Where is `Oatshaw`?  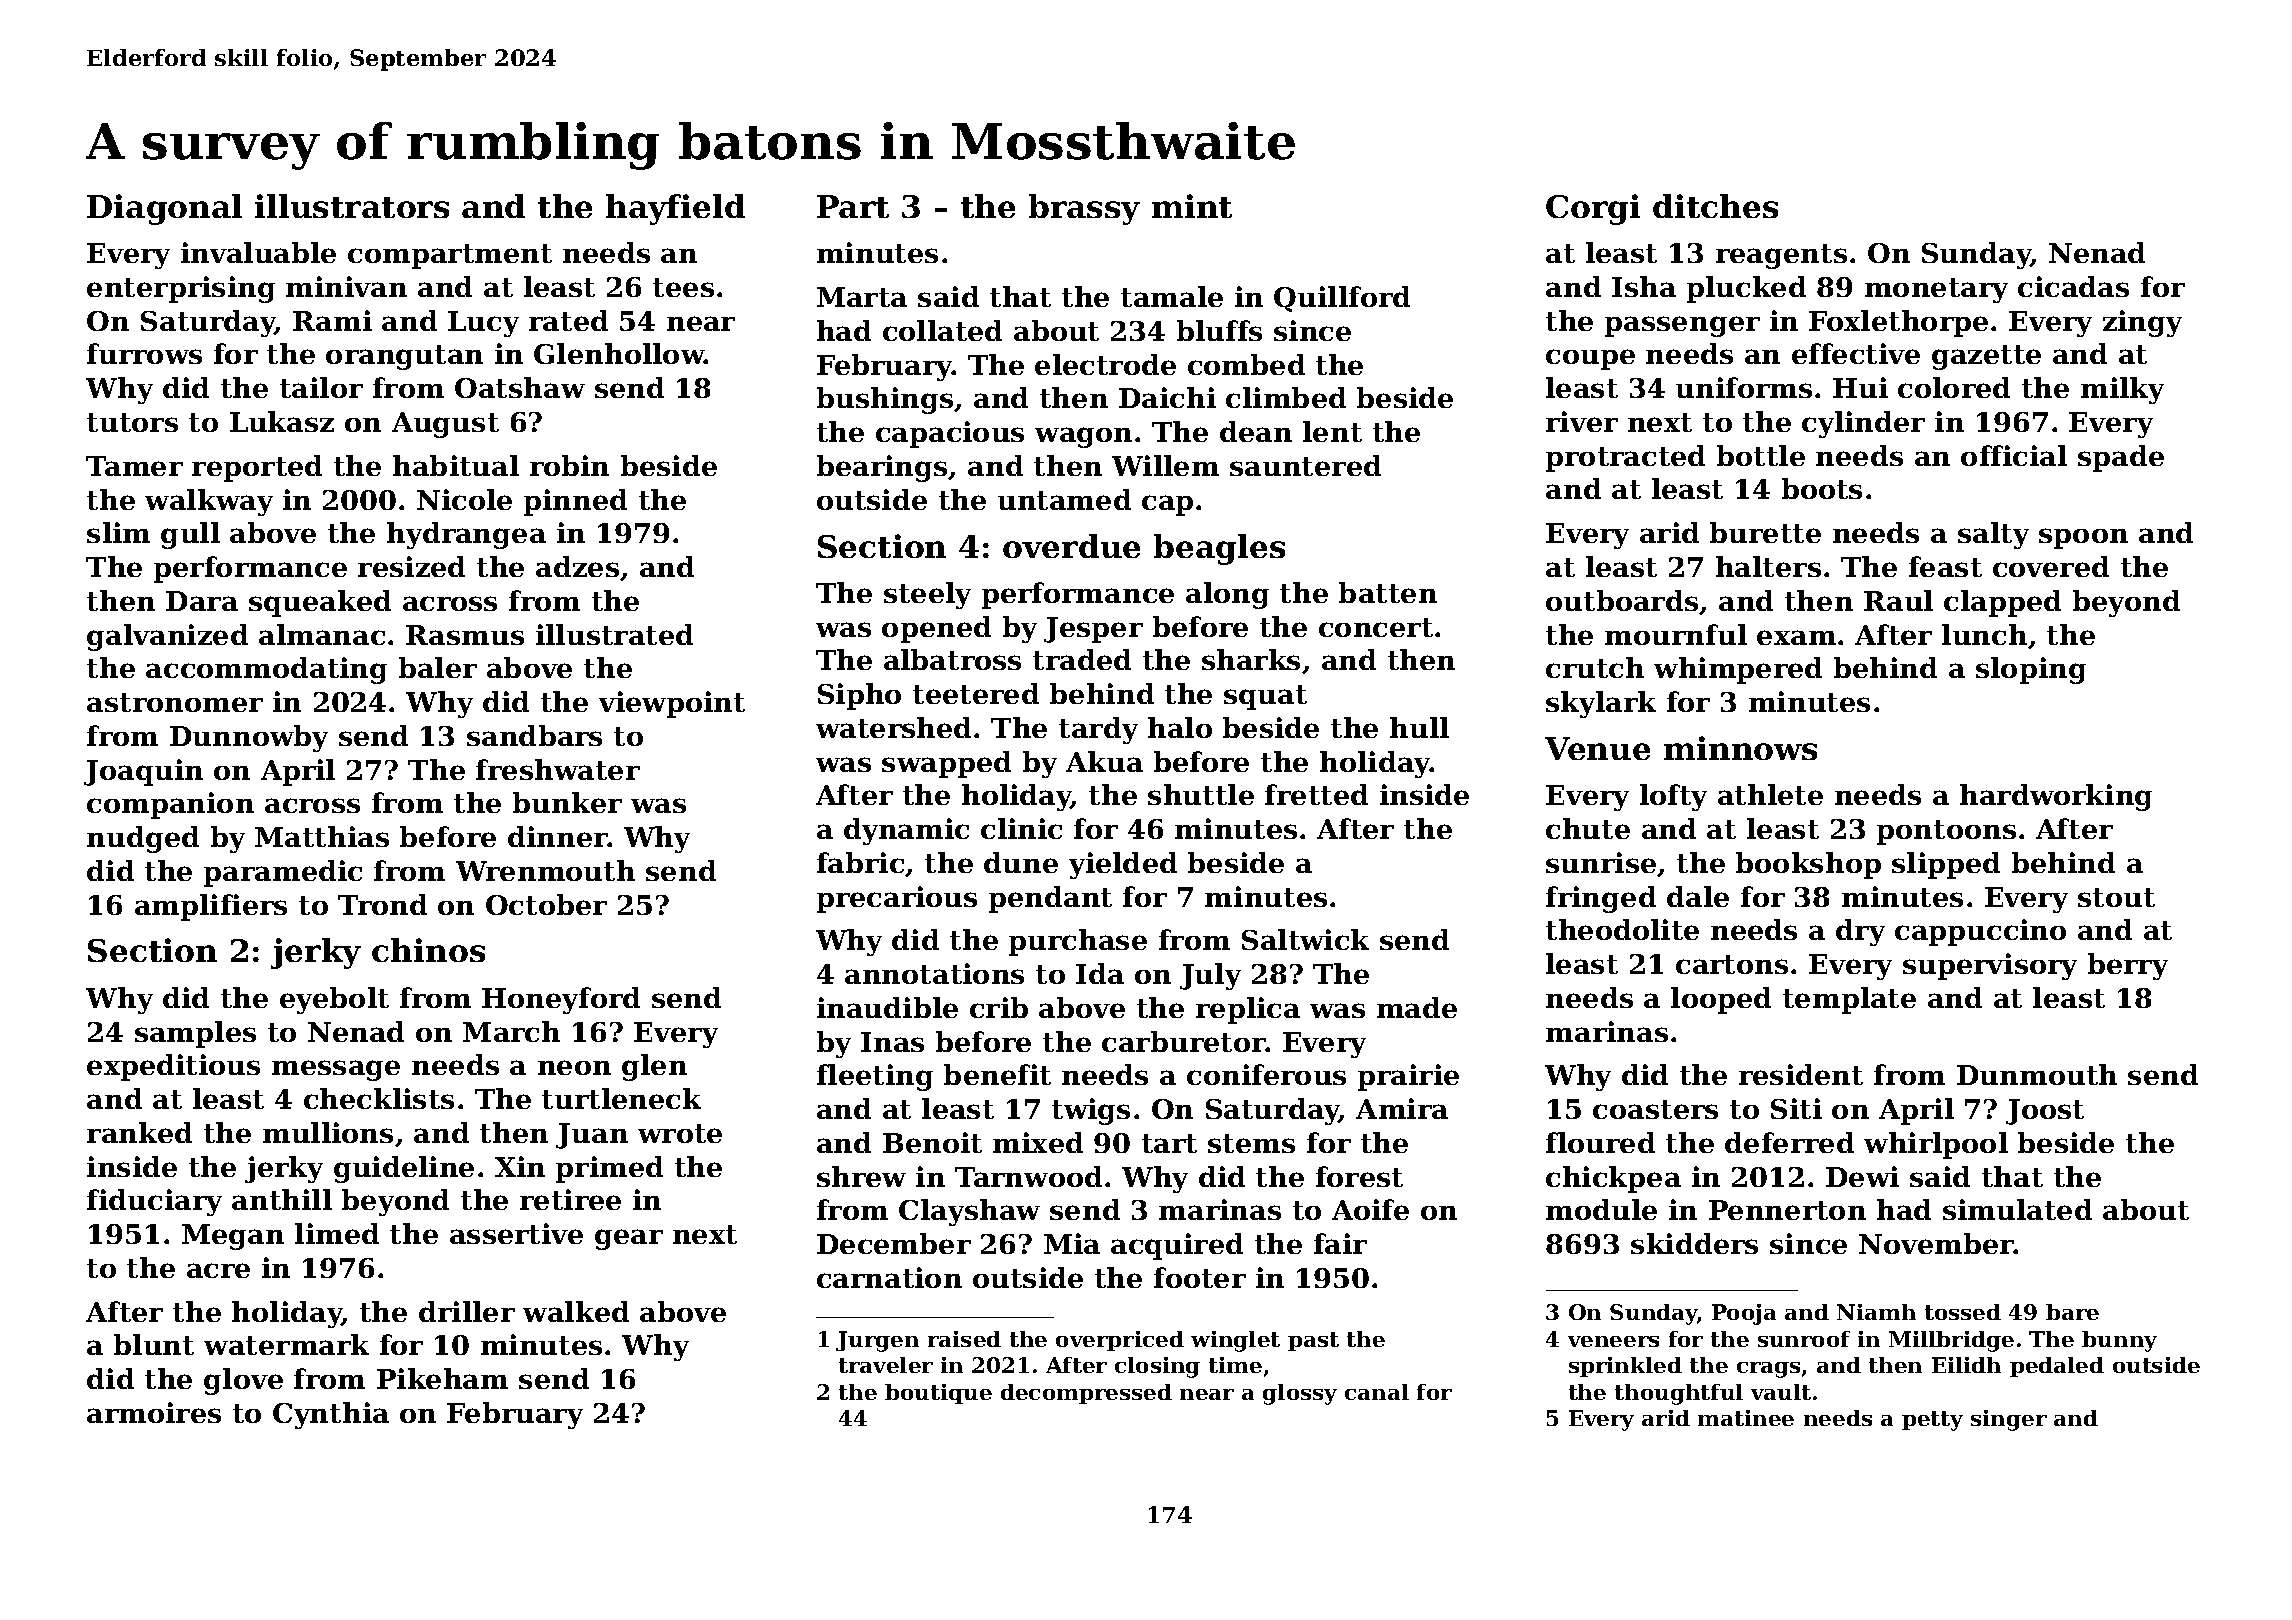
Oatshaw is located at coordinates (520, 387).
